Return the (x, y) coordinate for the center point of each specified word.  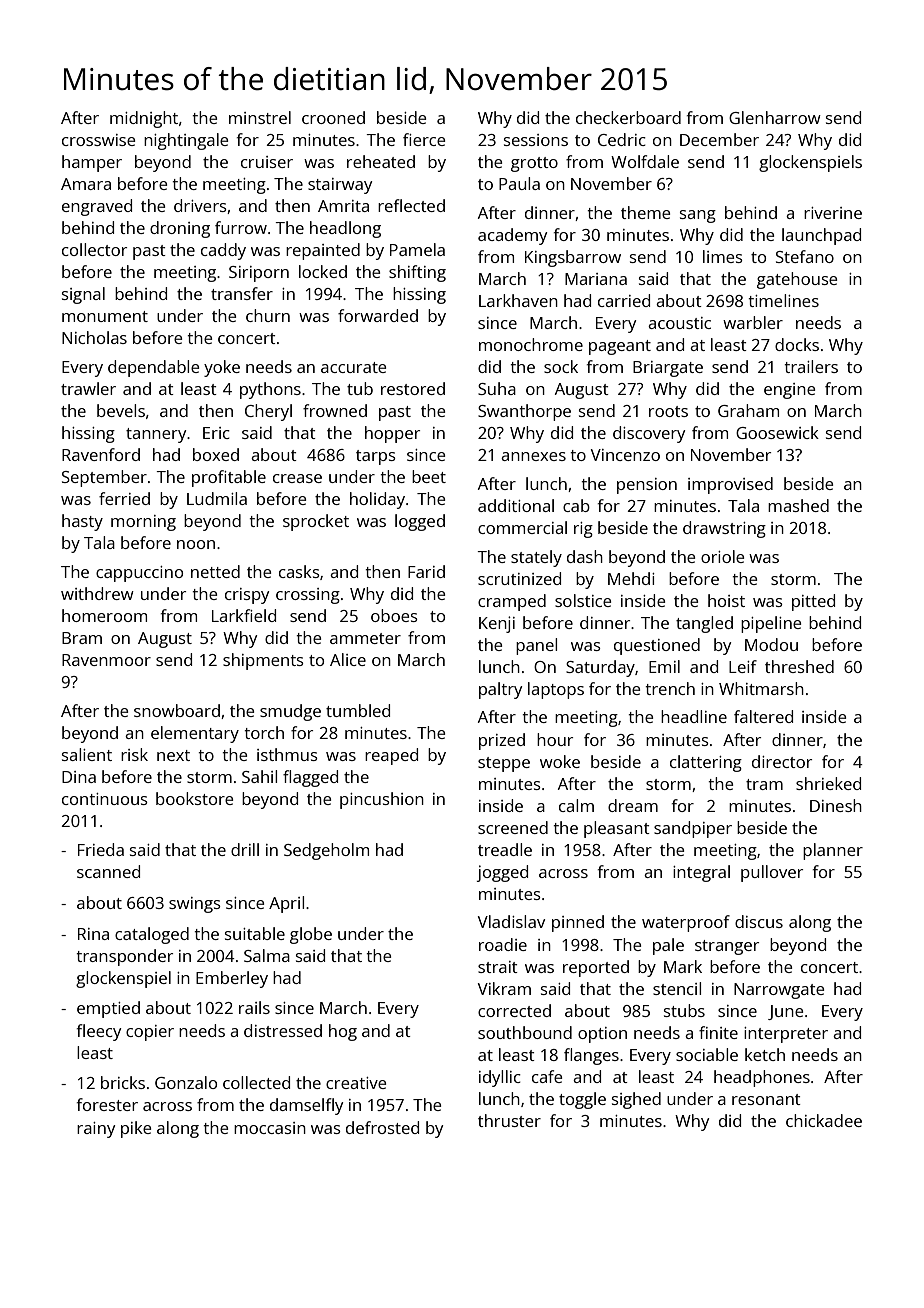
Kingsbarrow (573, 258)
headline (694, 716)
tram (764, 784)
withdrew (97, 593)
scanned (108, 871)
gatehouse (797, 280)
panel (536, 646)
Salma (267, 955)
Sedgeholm (326, 851)
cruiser (267, 162)
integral (701, 873)
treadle (505, 849)
